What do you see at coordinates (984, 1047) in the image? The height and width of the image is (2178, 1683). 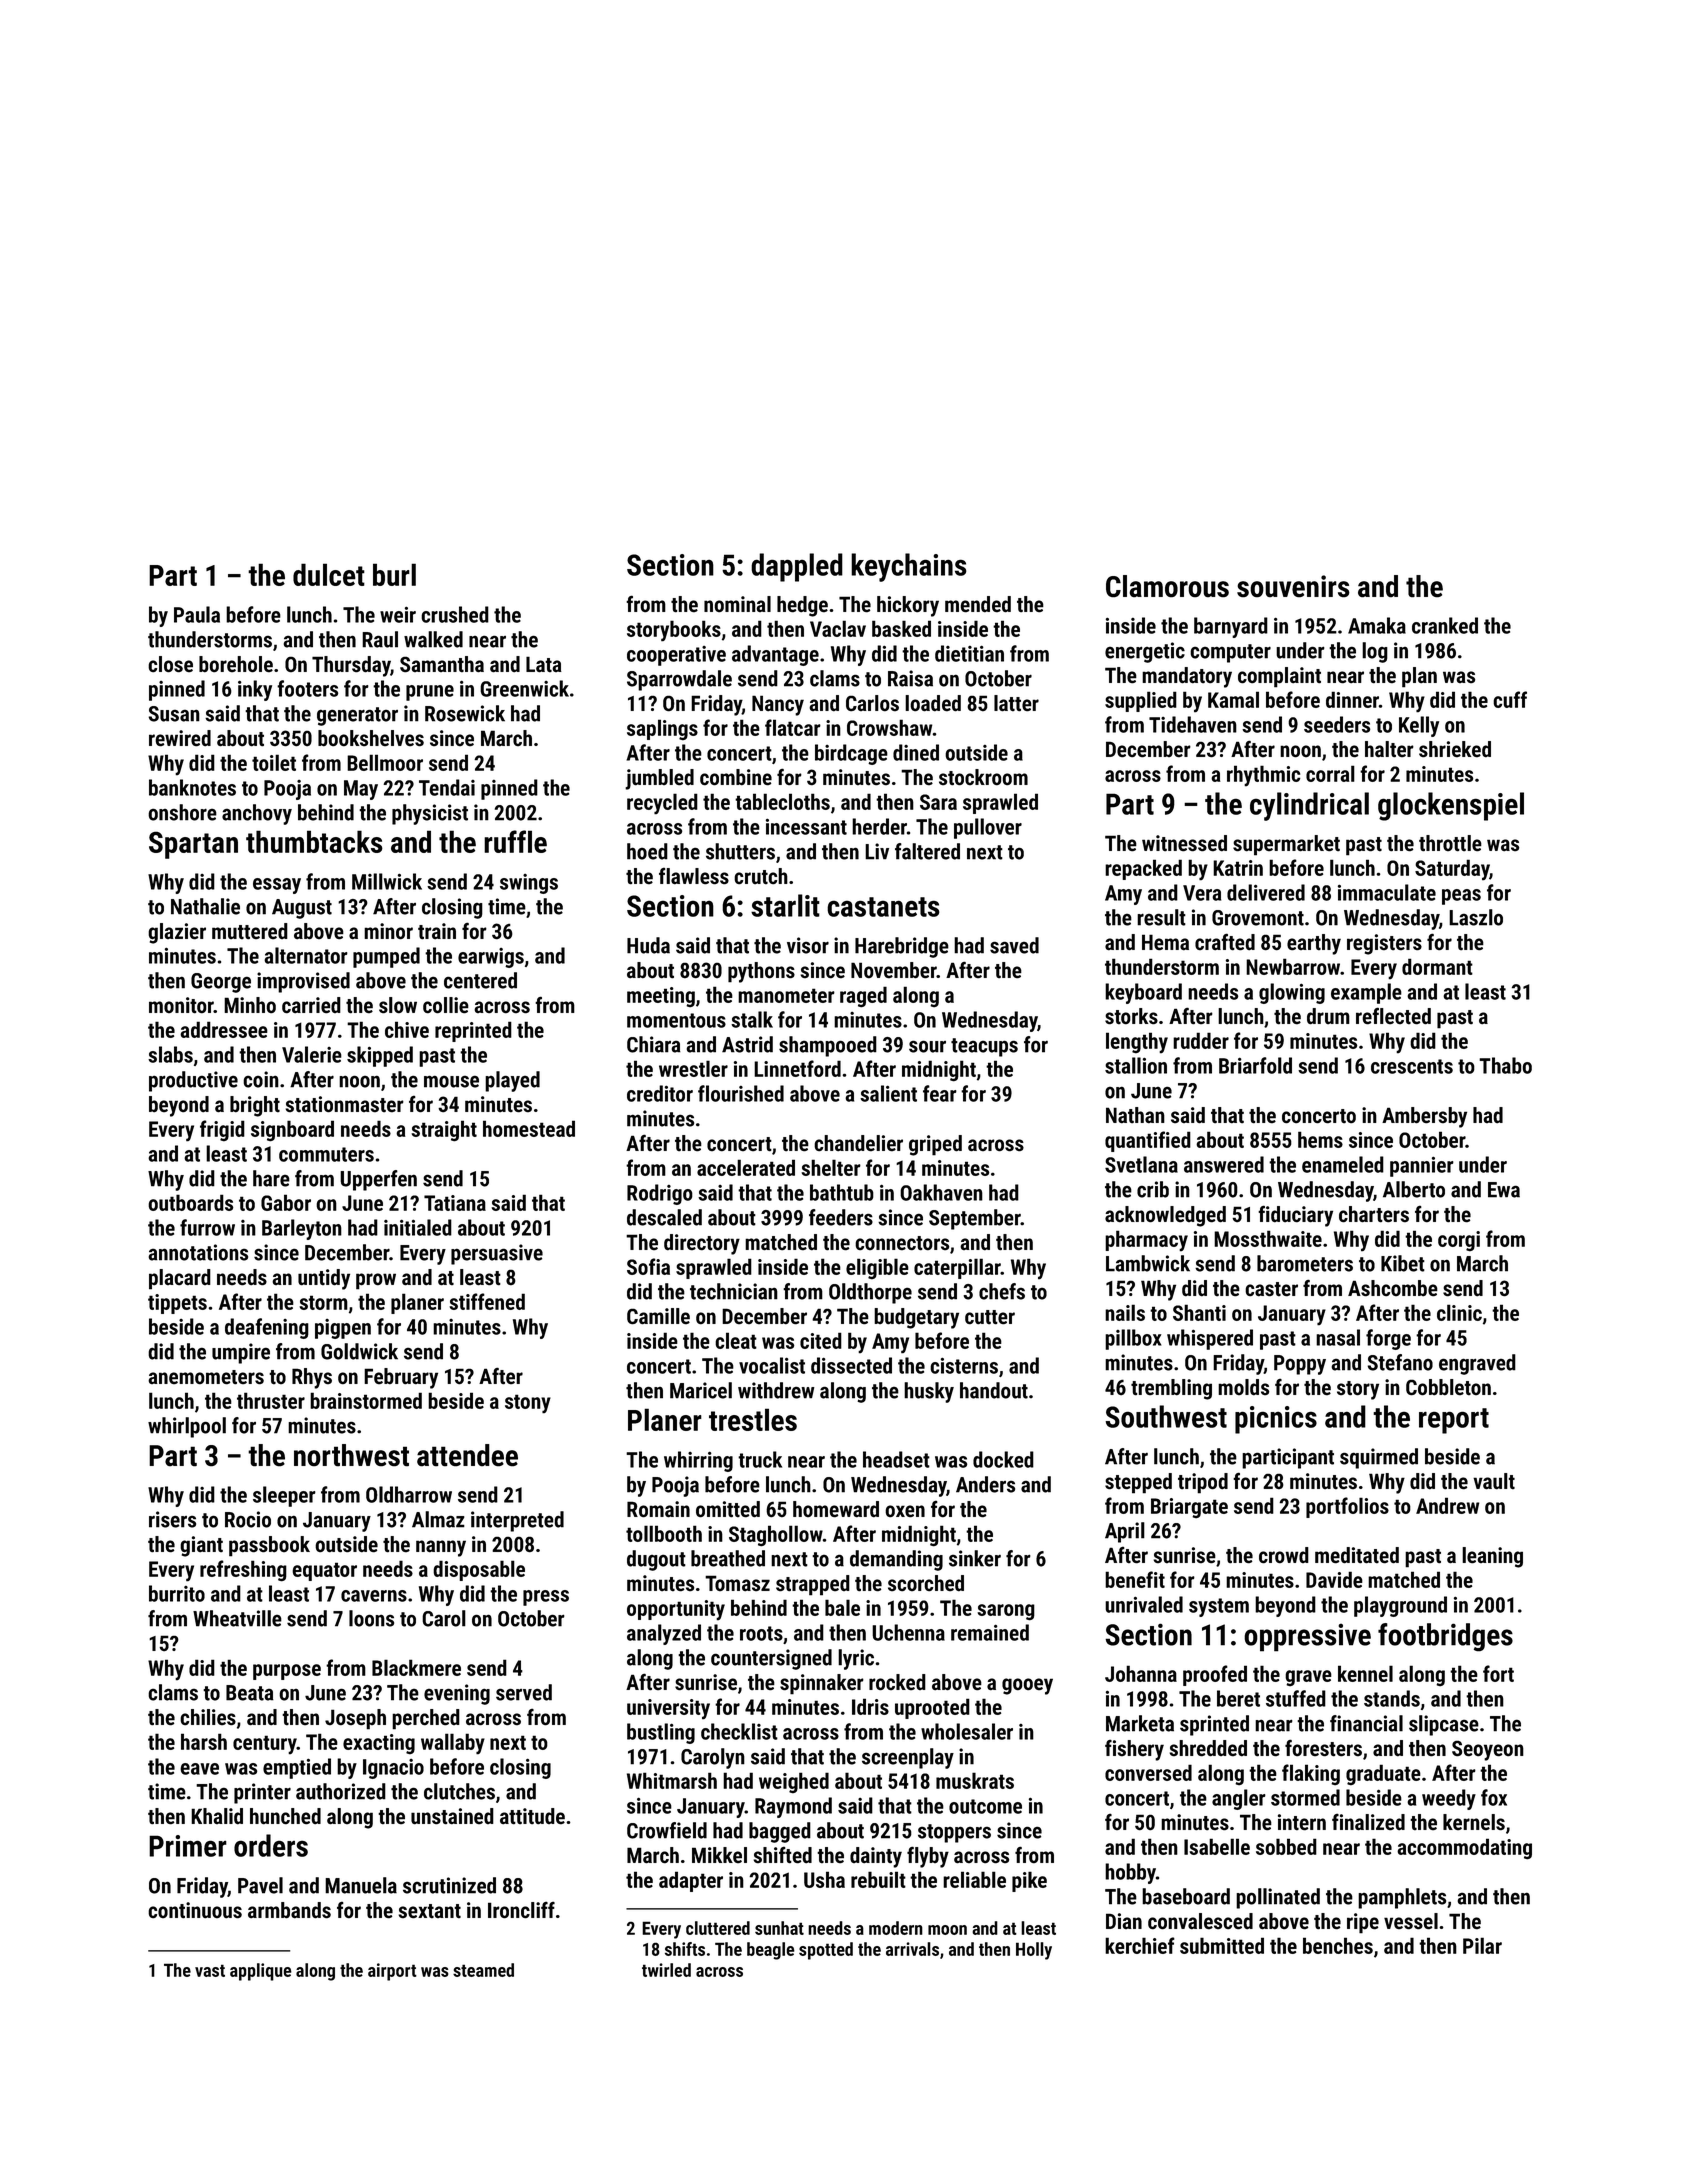 I see `teacups` at bounding box center [984, 1047].
